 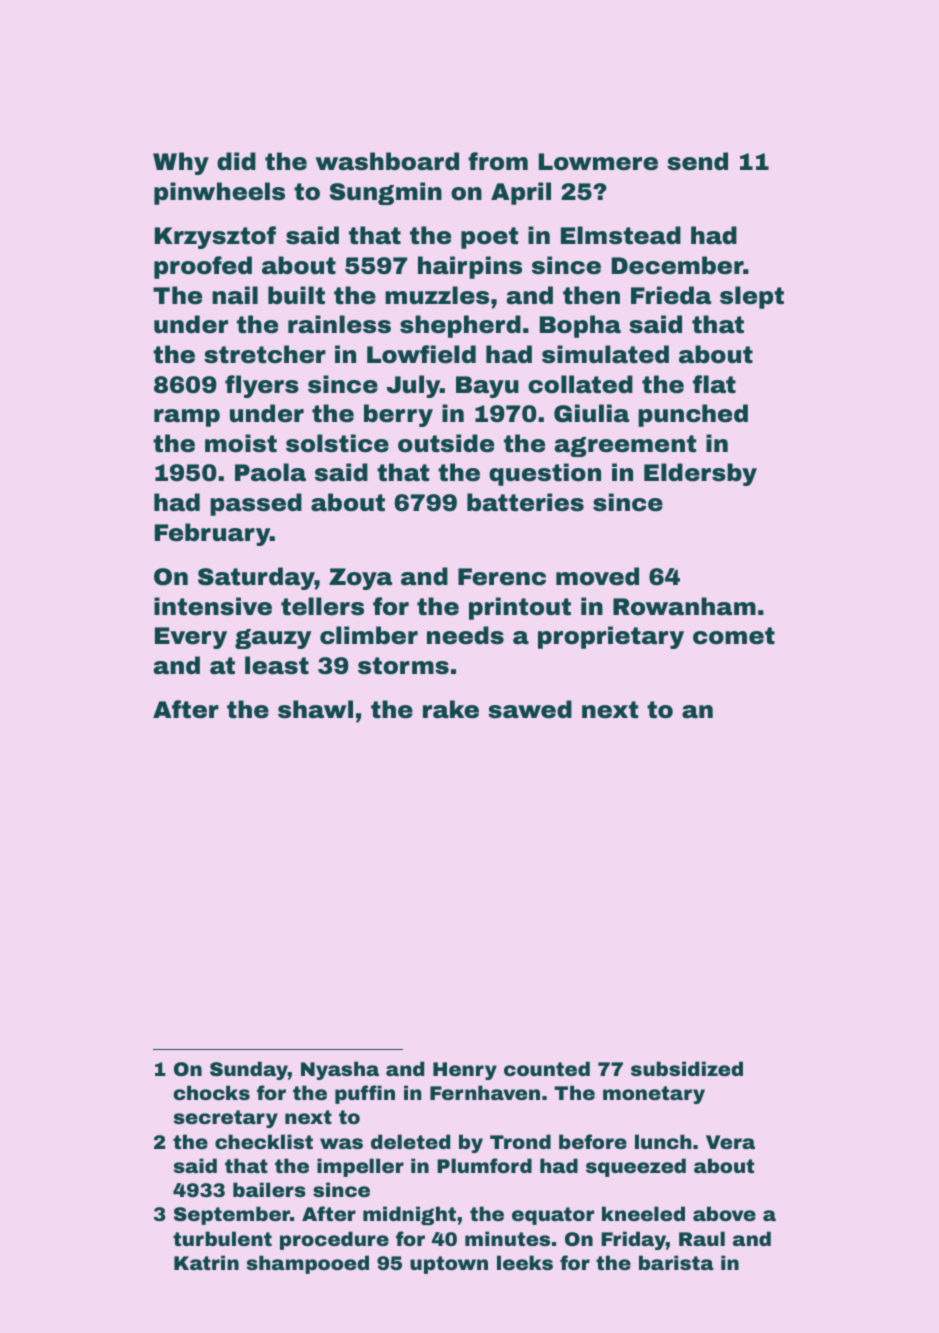 I want to click on comet, so click(x=734, y=636).
